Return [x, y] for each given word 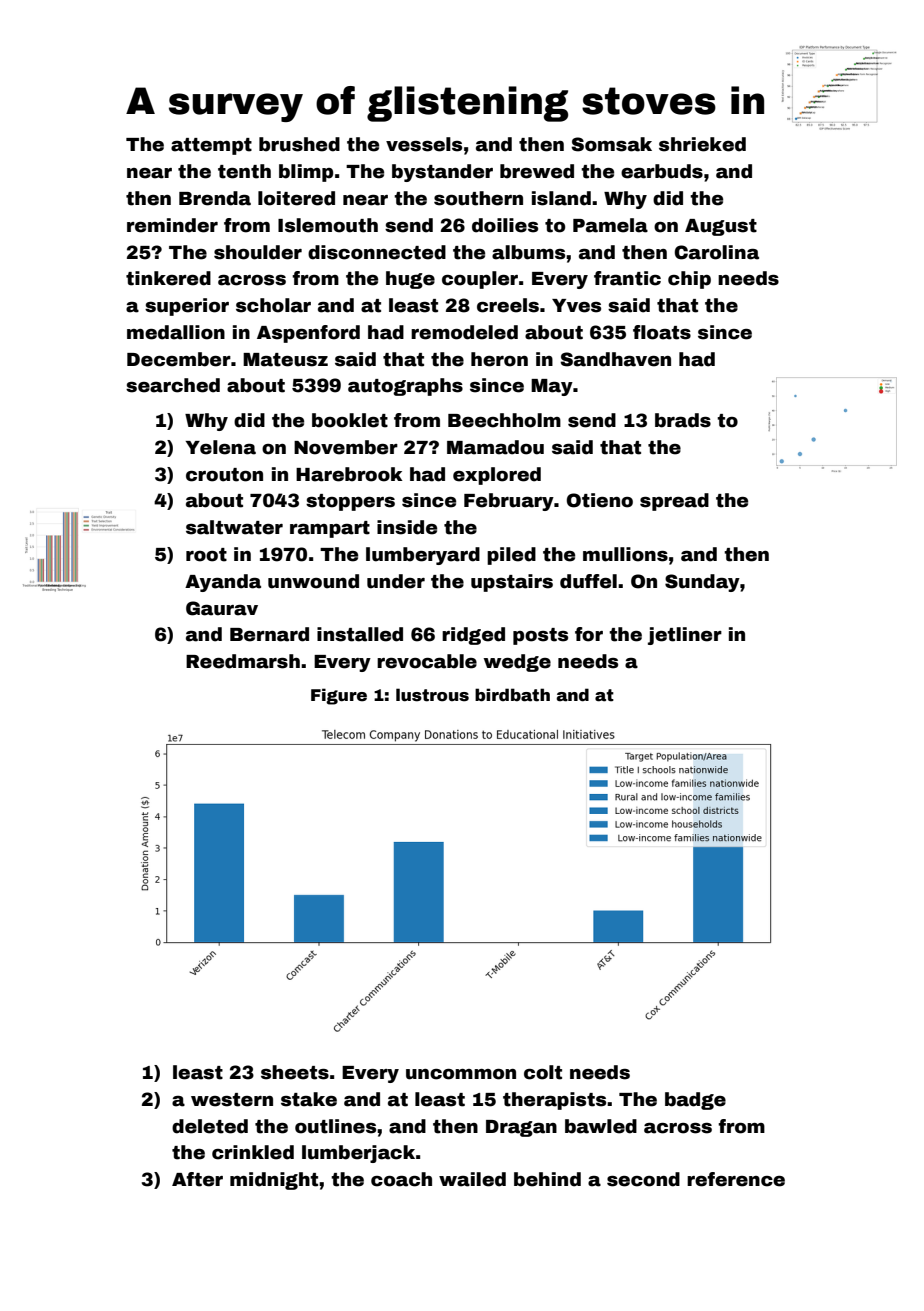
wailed [472, 1179]
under [396, 581]
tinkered [168, 278]
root [206, 555]
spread [674, 502]
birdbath [512, 695]
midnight [274, 1181]
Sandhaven [615, 359]
